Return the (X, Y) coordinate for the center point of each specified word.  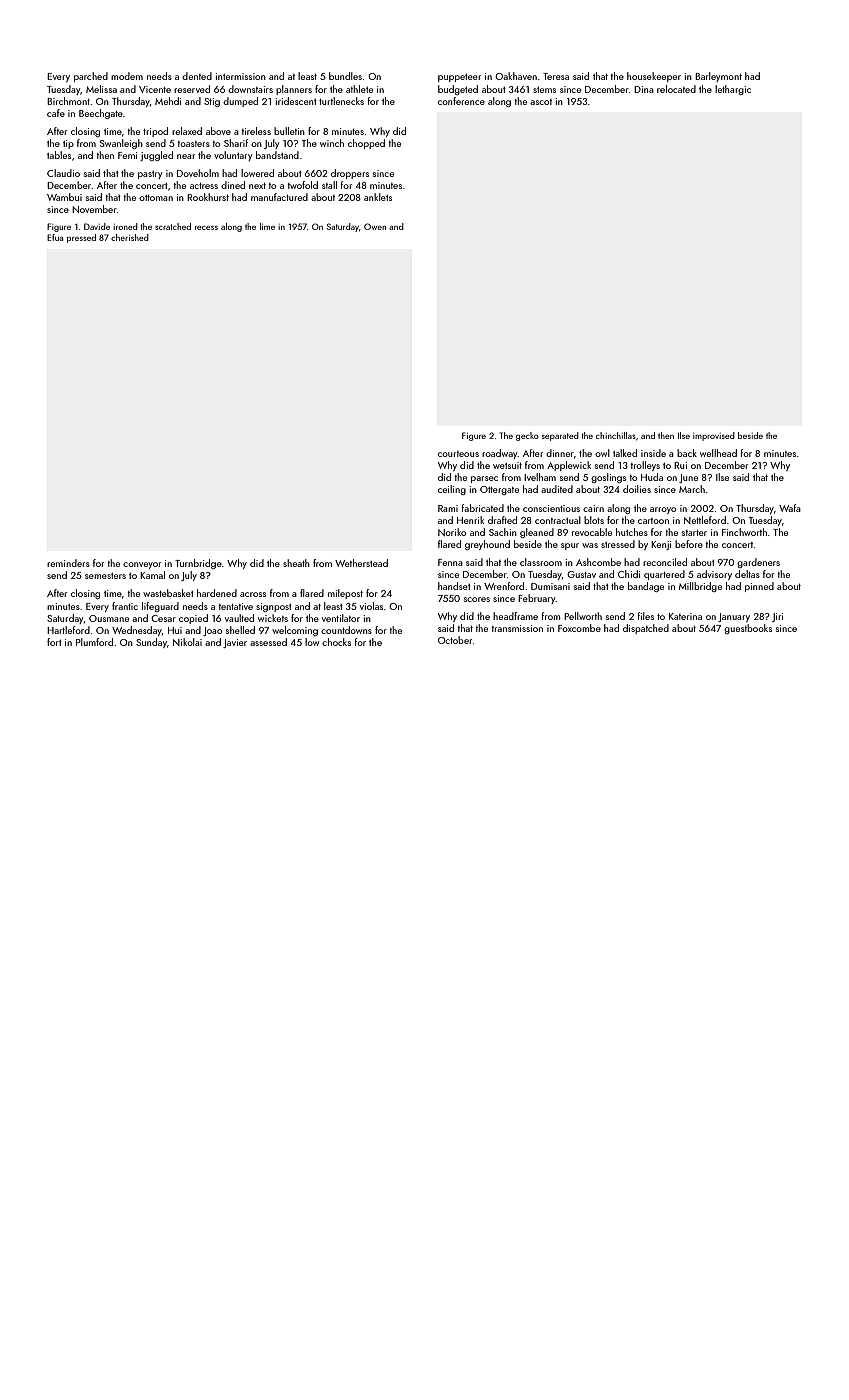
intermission (241, 76)
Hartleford (68, 630)
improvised (714, 436)
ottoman (156, 198)
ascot (541, 102)
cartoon (653, 521)
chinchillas (616, 435)
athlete (359, 89)
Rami (448, 508)
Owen (375, 226)
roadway (500, 454)
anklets (378, 197)
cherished (130, 237)
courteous (458, 454)
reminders (68, 563)
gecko (527, 436)
